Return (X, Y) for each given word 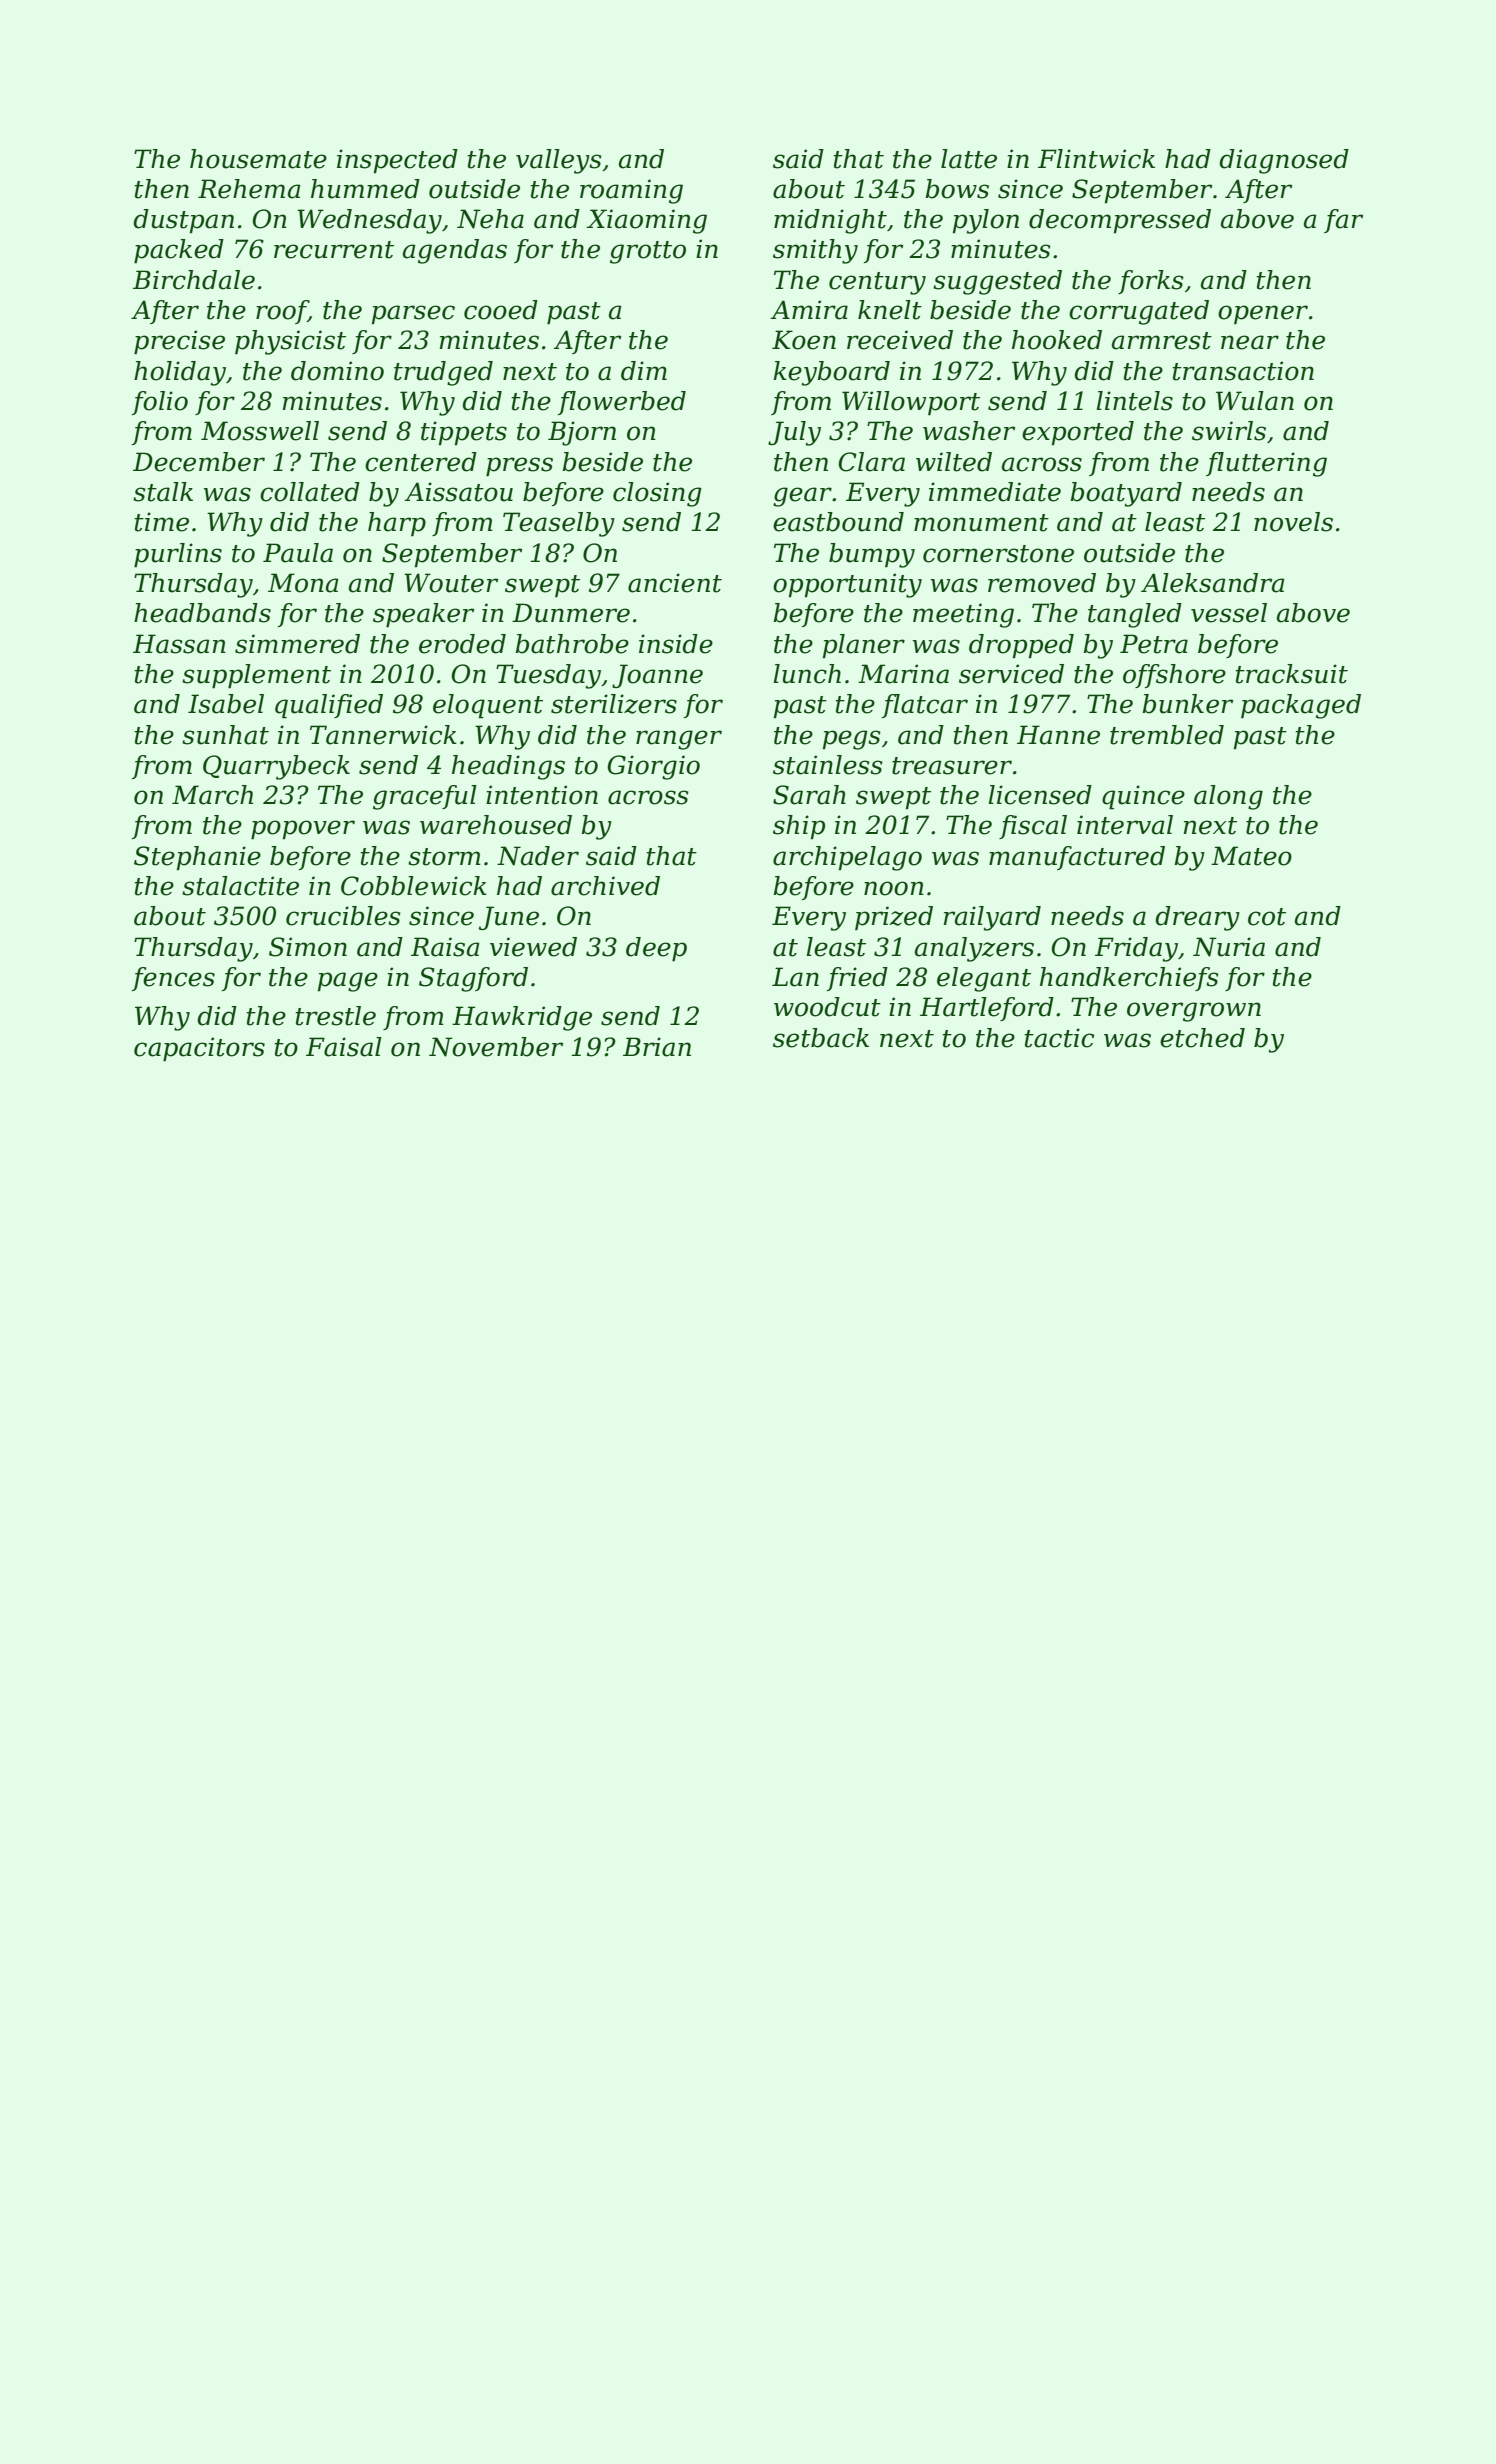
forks (1151, 282)
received (900, 340)
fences (173, 979)
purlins (178, 555)
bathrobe (572, 644)
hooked (1057, 340)
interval (1125, 825)
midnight (830, 221)
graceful (425, 797)
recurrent (334, 250)
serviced (1011, 674)
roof (282, 312)
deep (656, 949)
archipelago (847, 858)
